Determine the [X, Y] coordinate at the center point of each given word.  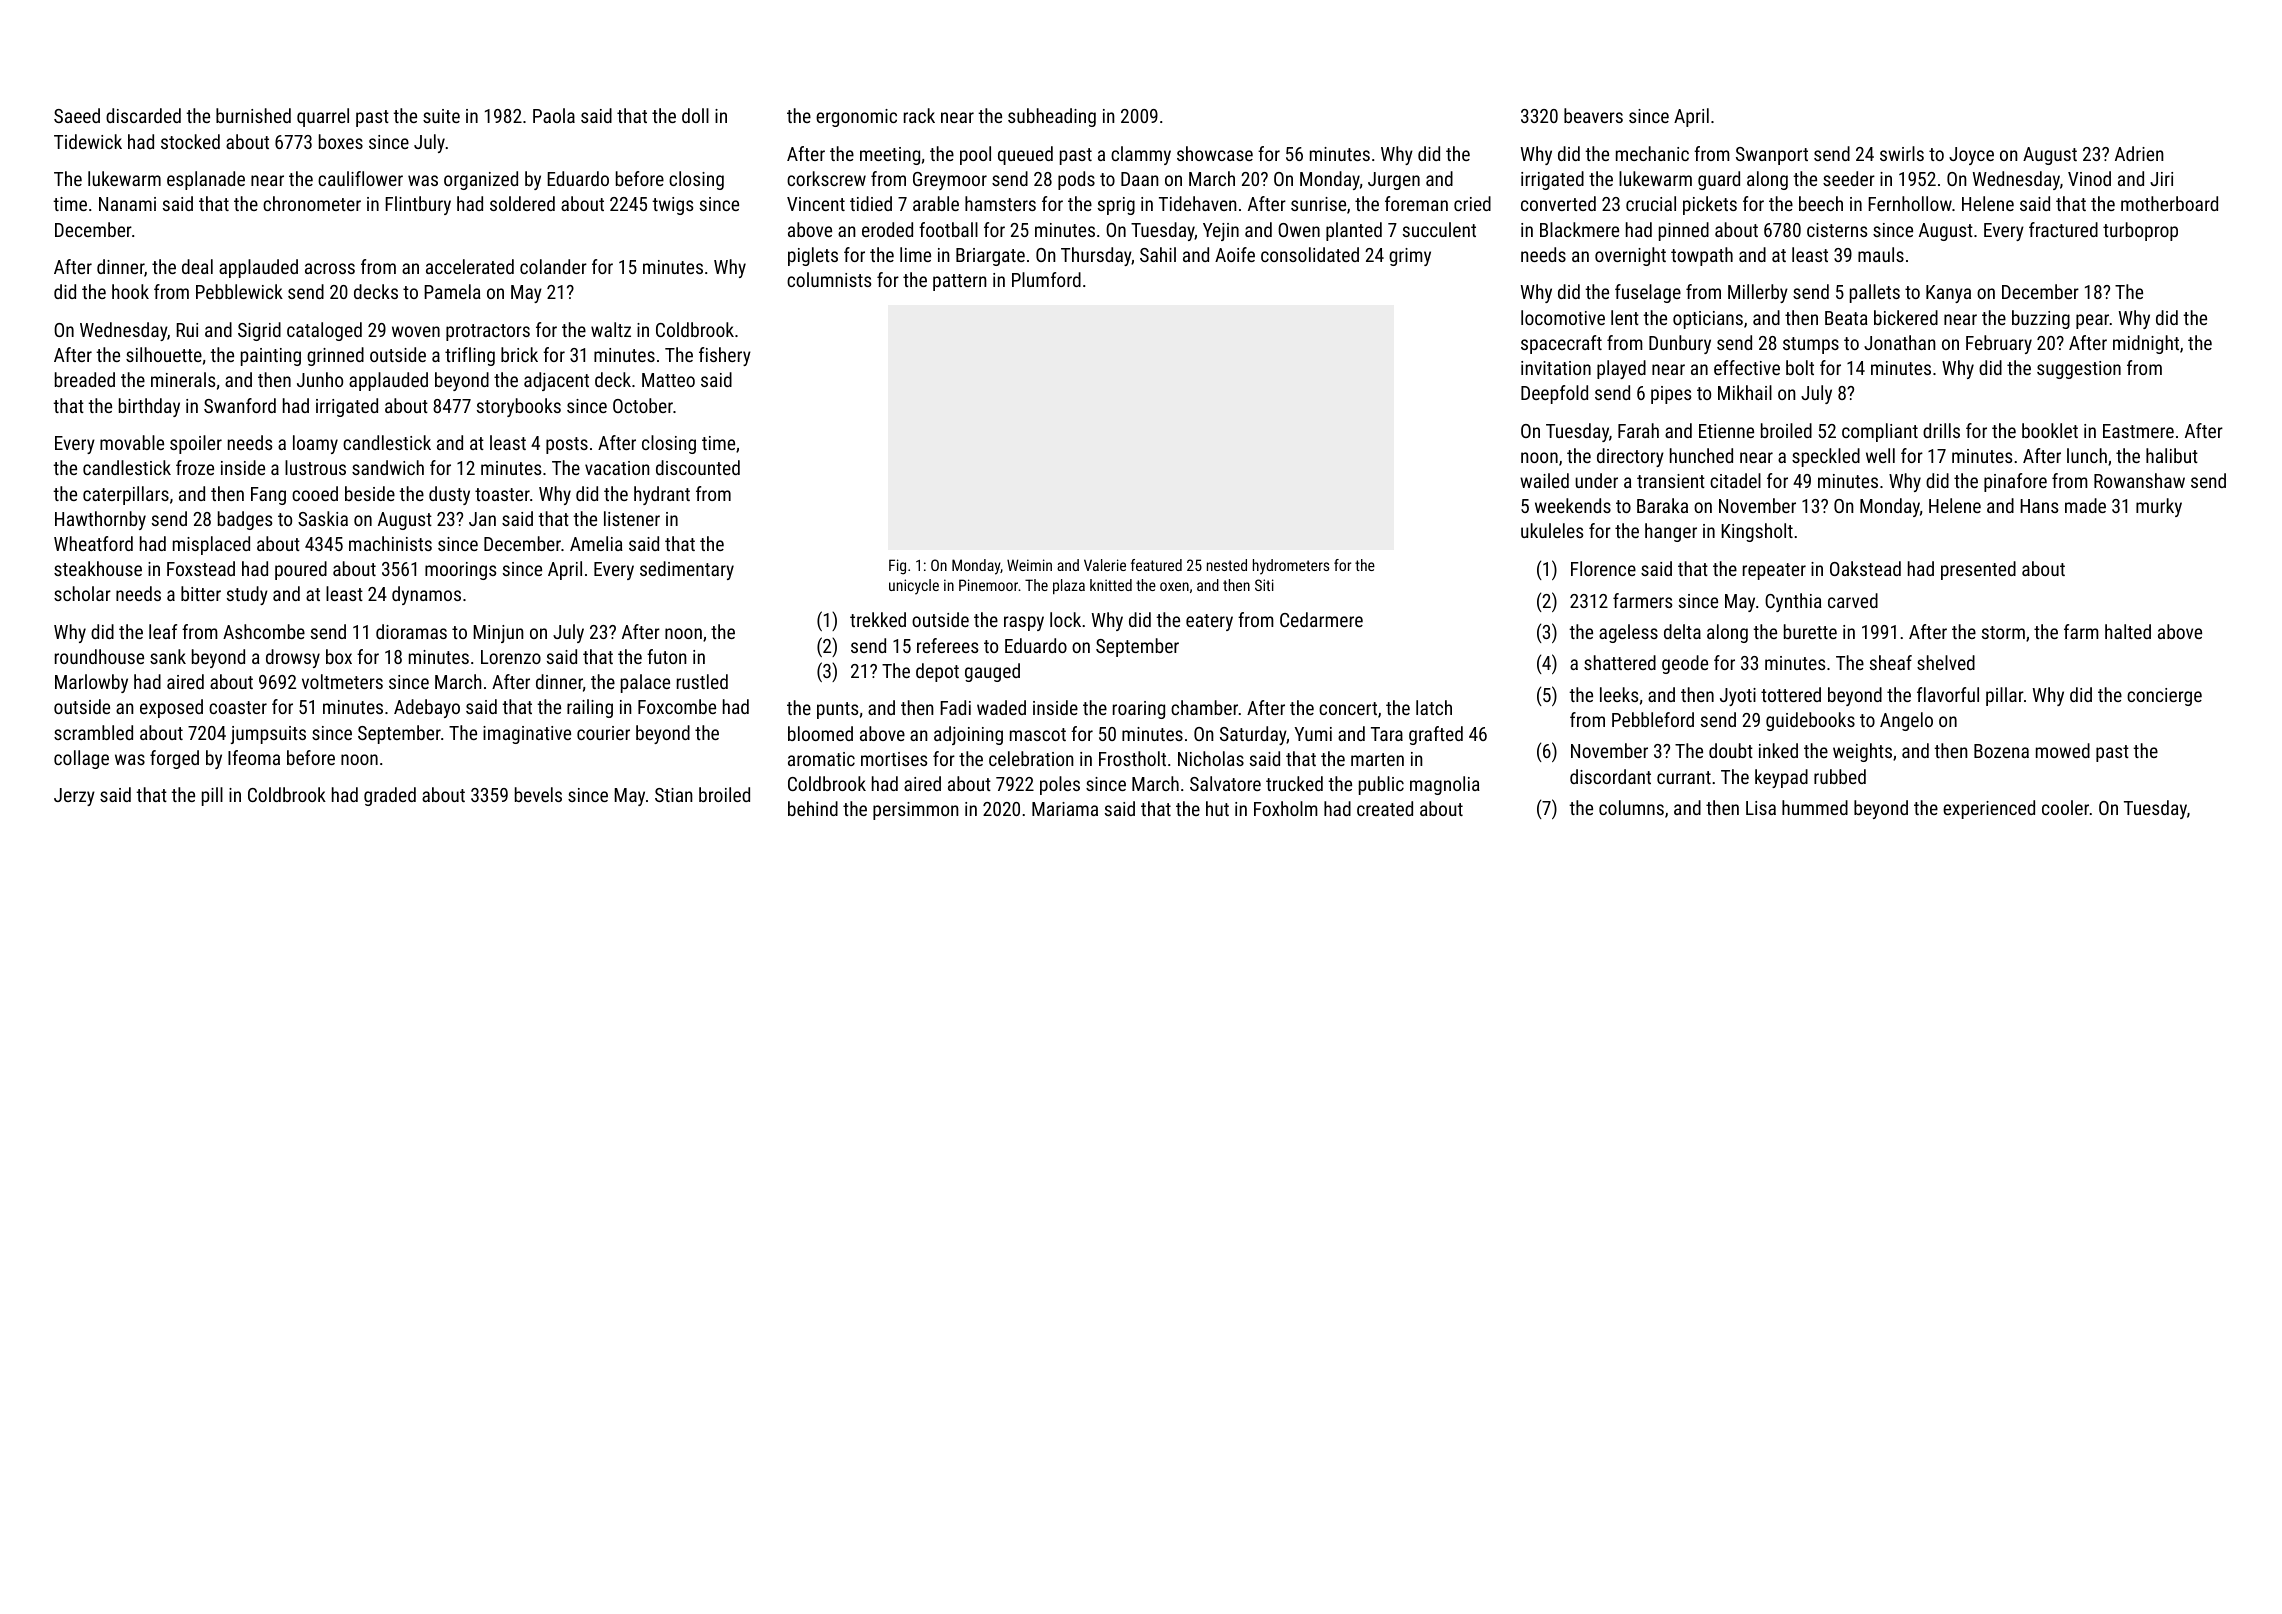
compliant [1880, 432]
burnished [253, 115]
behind [813, 808]
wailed [1544, 480]
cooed [315, 493]
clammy [1141, 155]
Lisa [1761, 808]
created [1385, 808]
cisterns [1837, 230]
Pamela [452, 291]
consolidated [1310, 254]
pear [2092, 321]
